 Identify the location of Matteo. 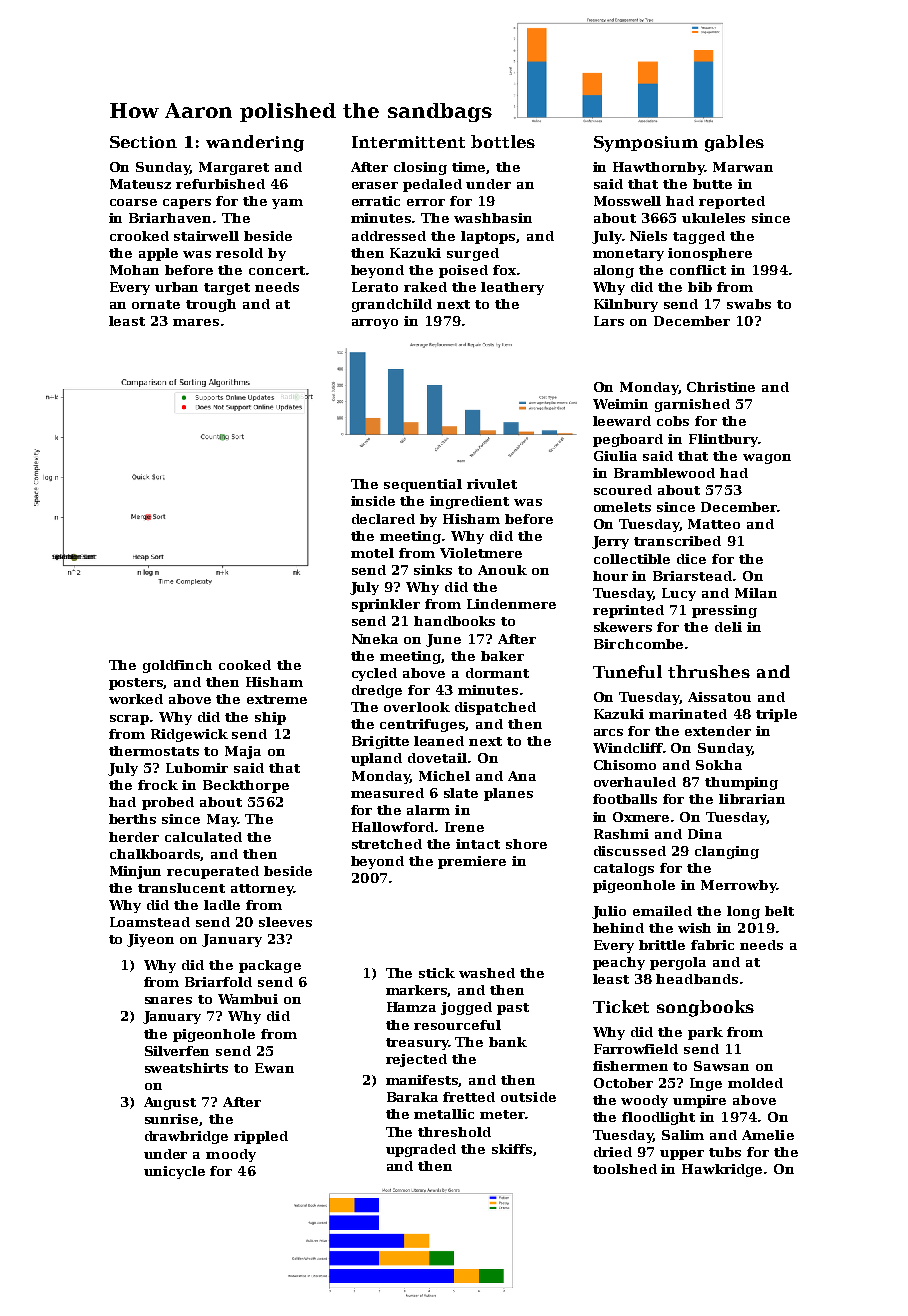
(714, 524).
